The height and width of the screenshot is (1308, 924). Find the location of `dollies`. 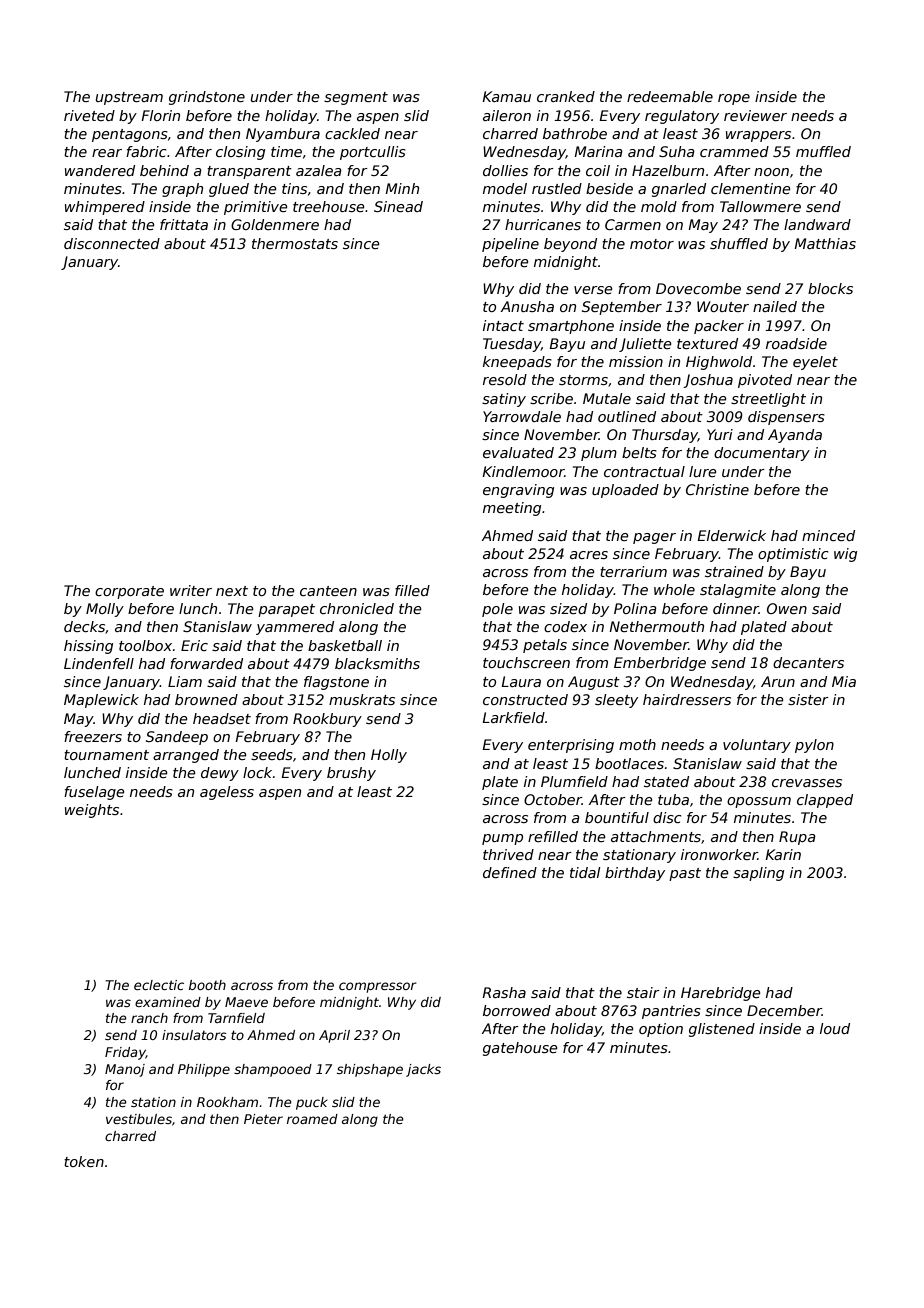

dollies is located at coordinates (505, 170).
